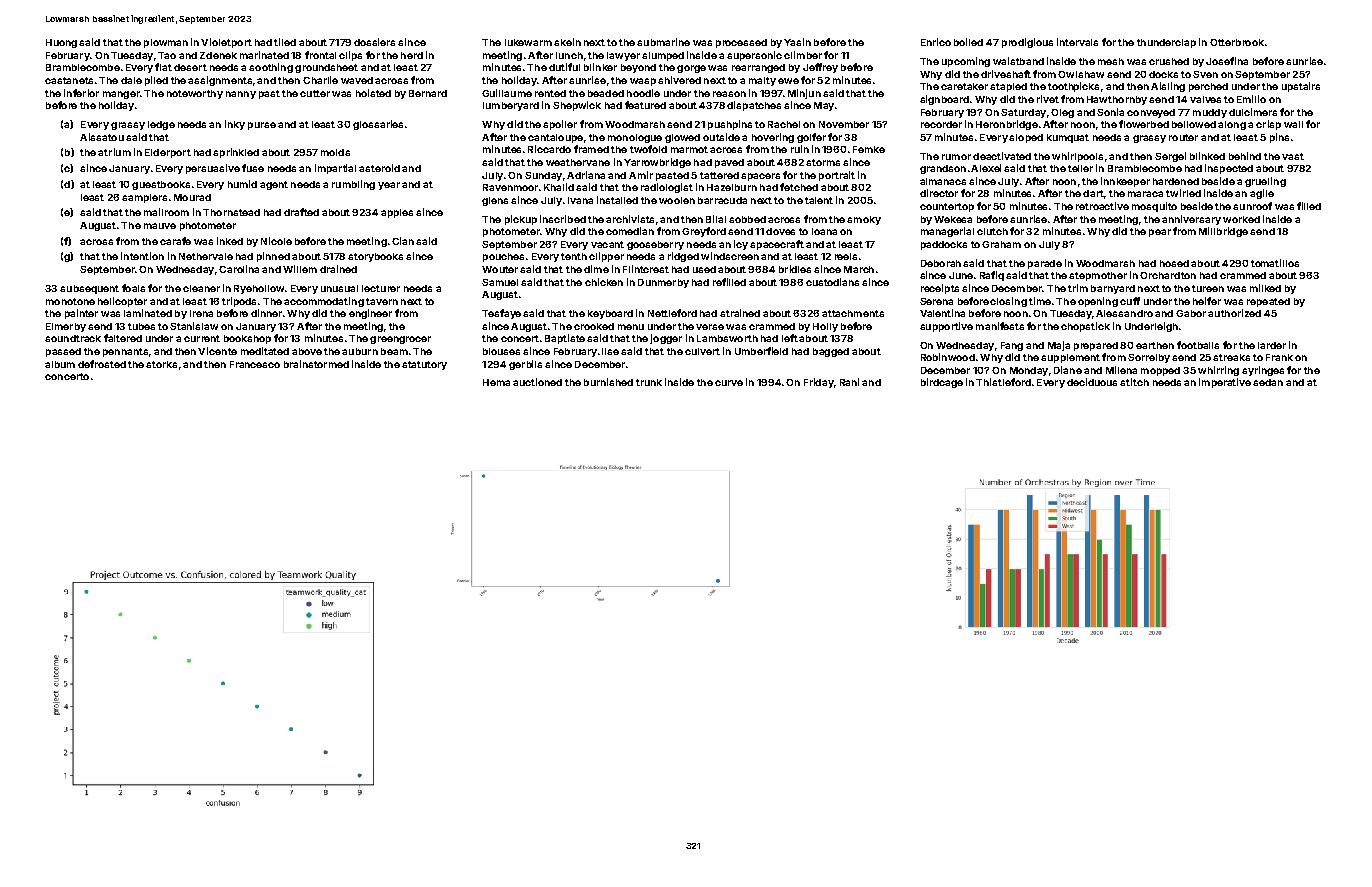  What do you see at coordinates (1077, 42) in the screenshot?
I see `intervals` at bounding box center [1077, 42].
